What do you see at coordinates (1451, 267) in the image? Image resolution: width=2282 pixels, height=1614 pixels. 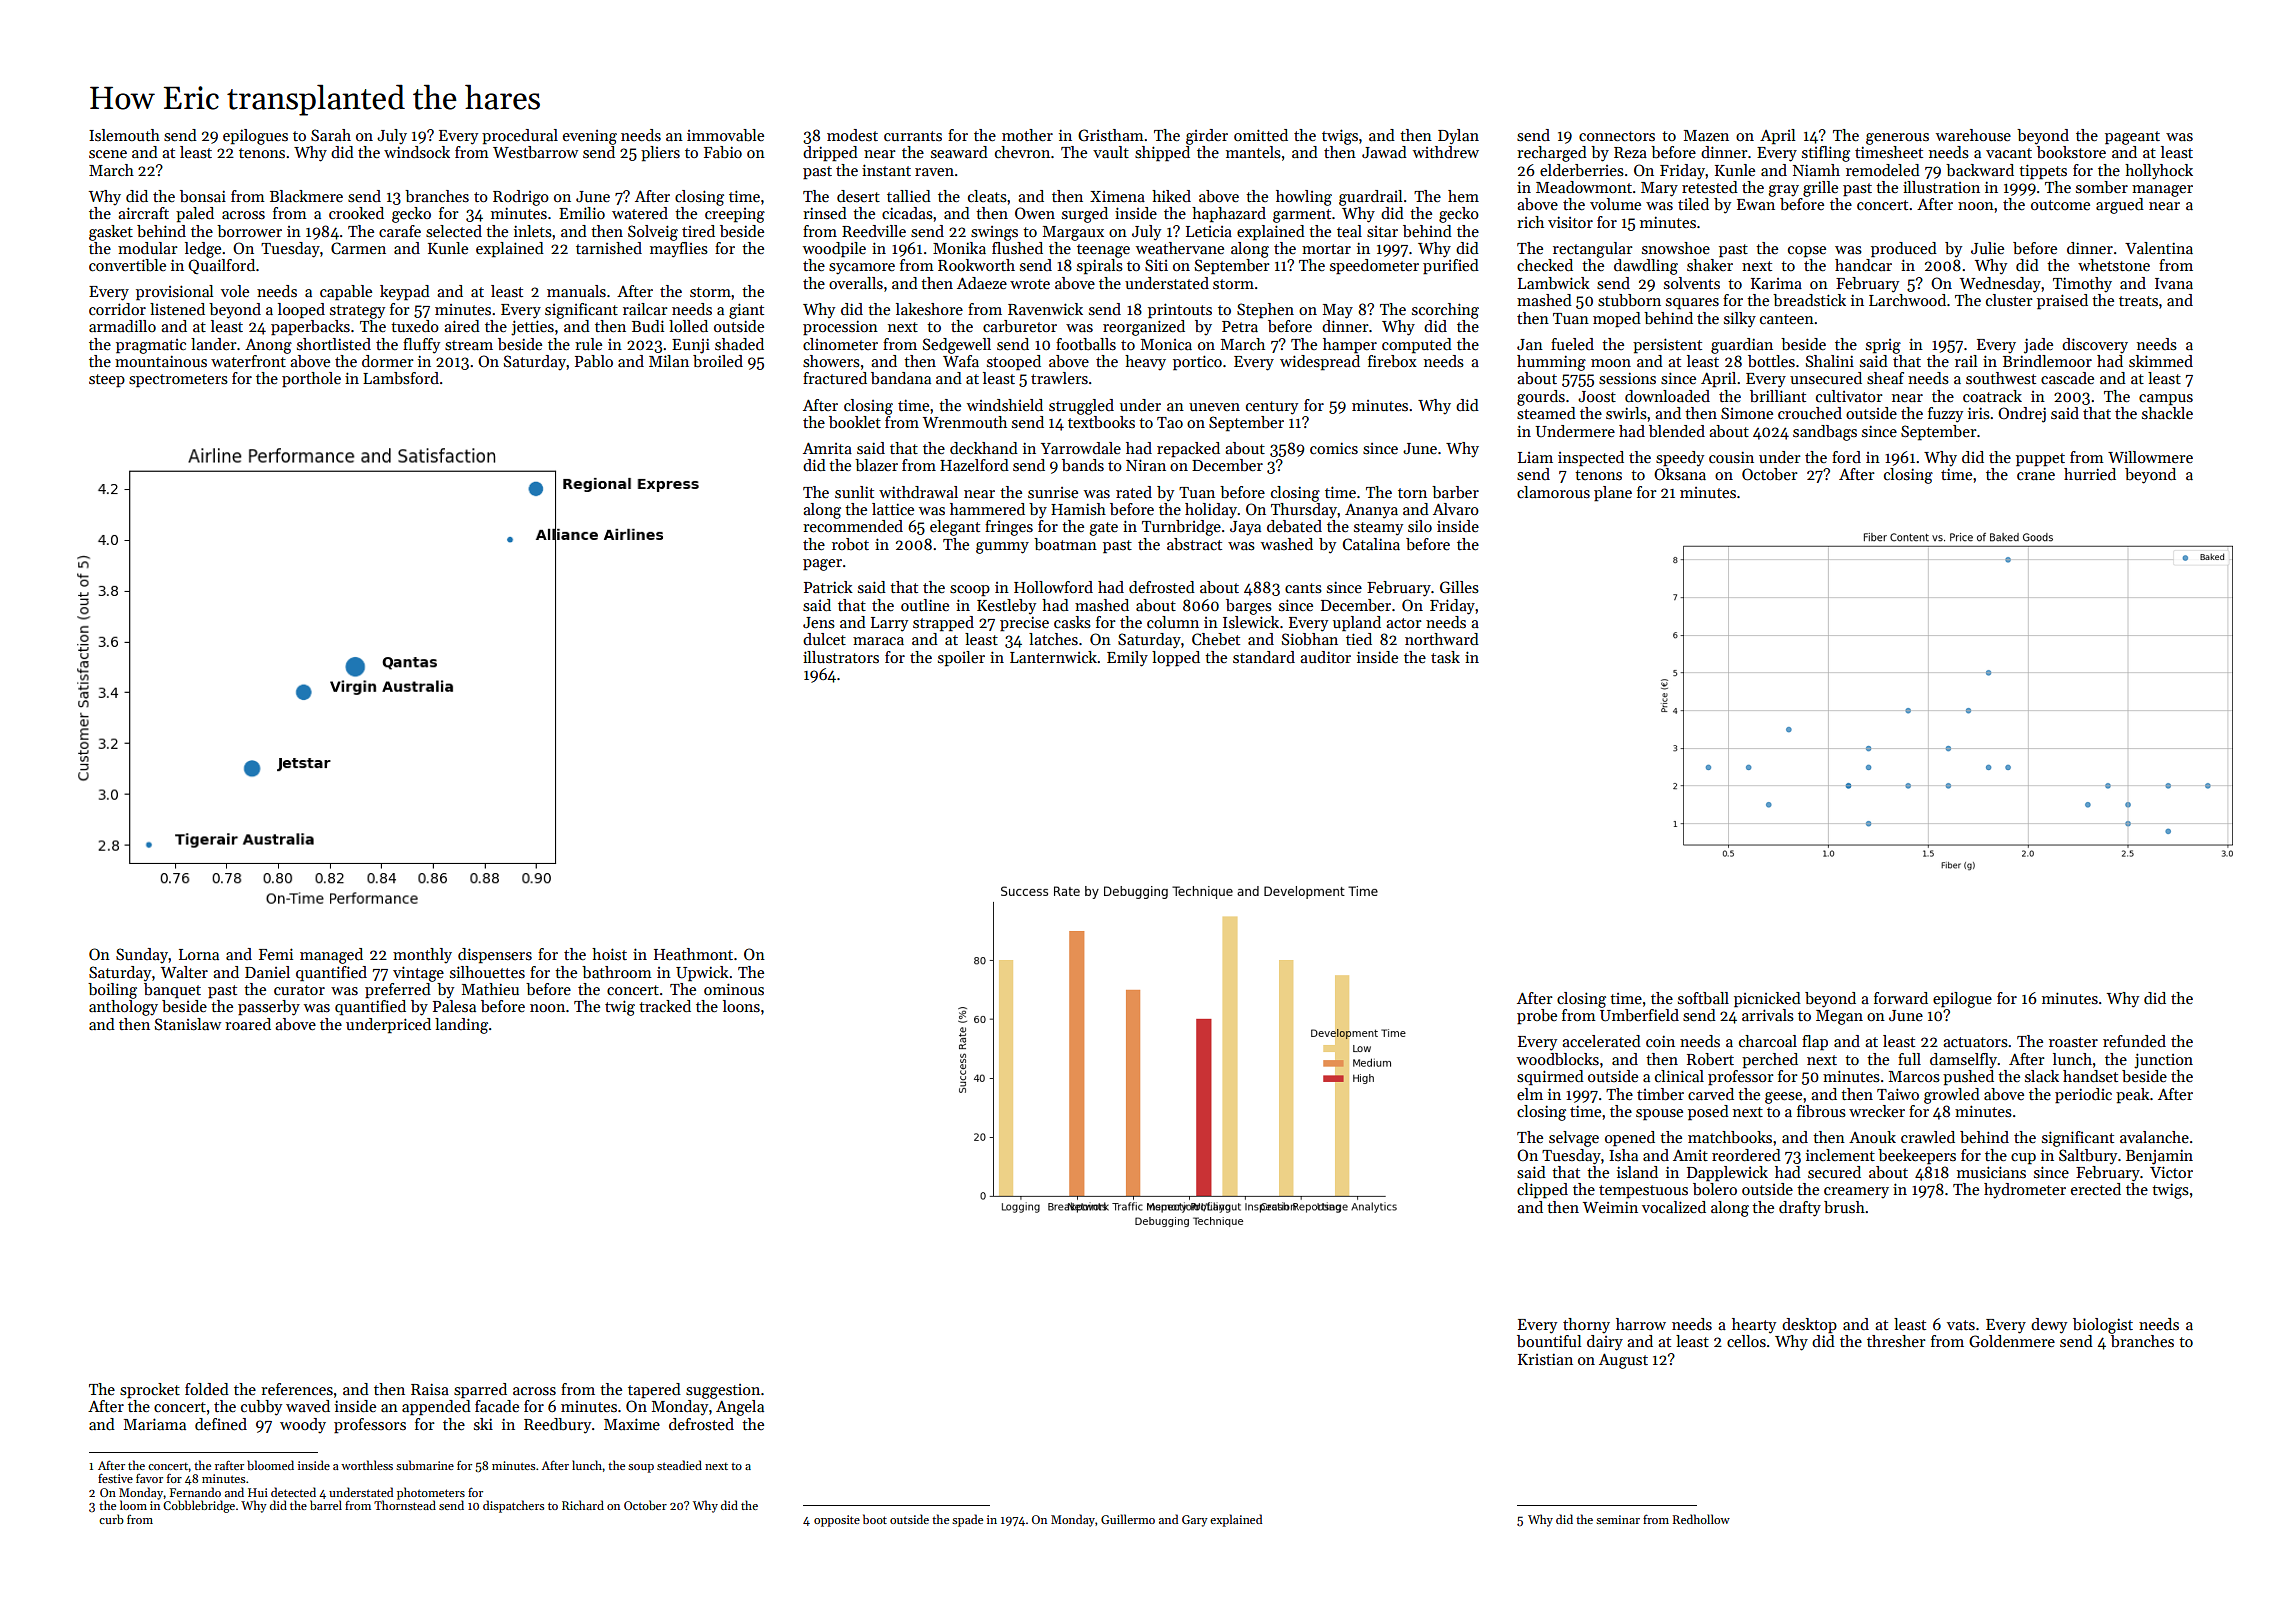 I see `purified` at bounding box center [1451, 267].
